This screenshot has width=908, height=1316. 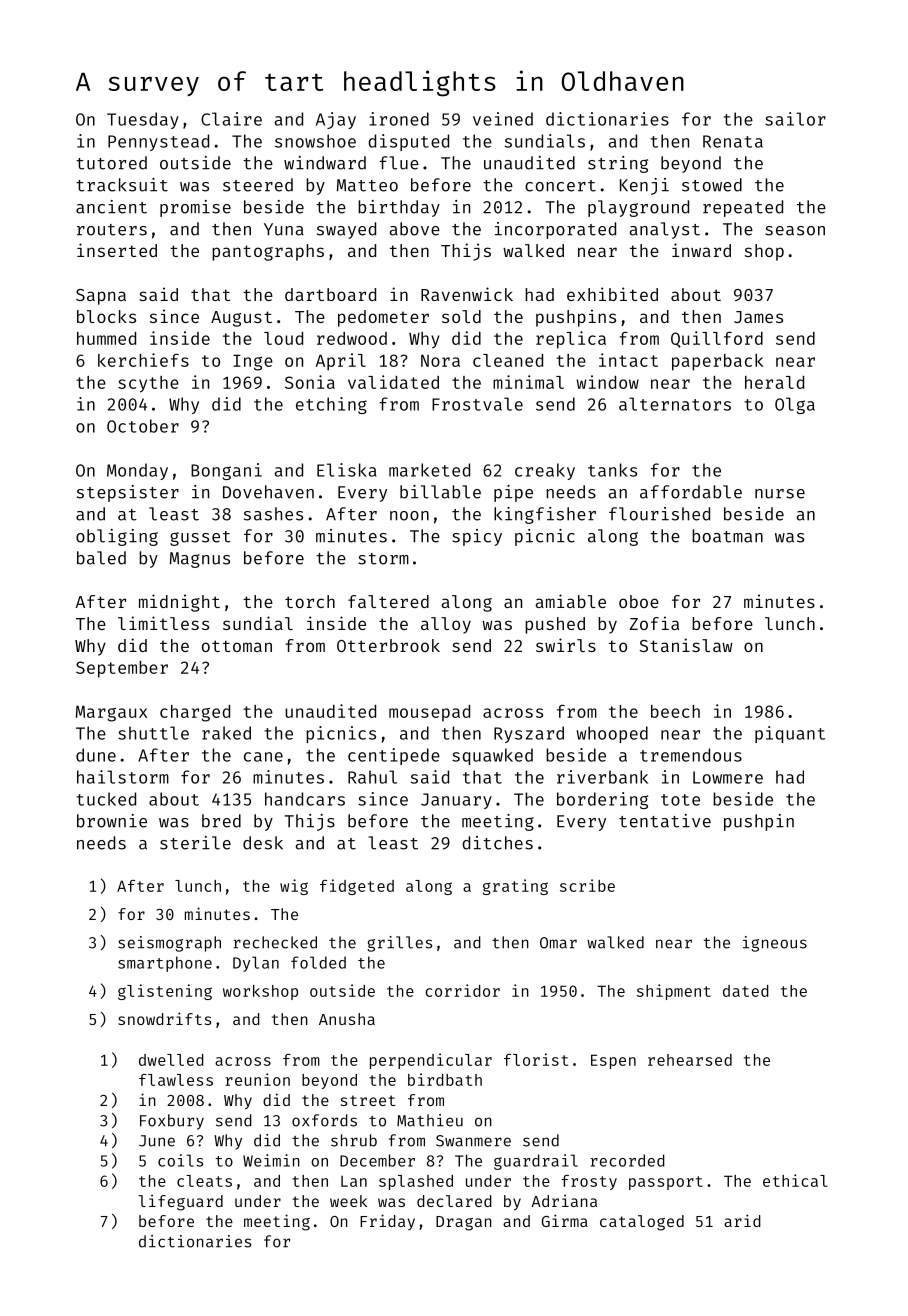 What do you see at coordinates (758, 317) in the screenshot?
I see `James` at bounding box center [758, 317].
